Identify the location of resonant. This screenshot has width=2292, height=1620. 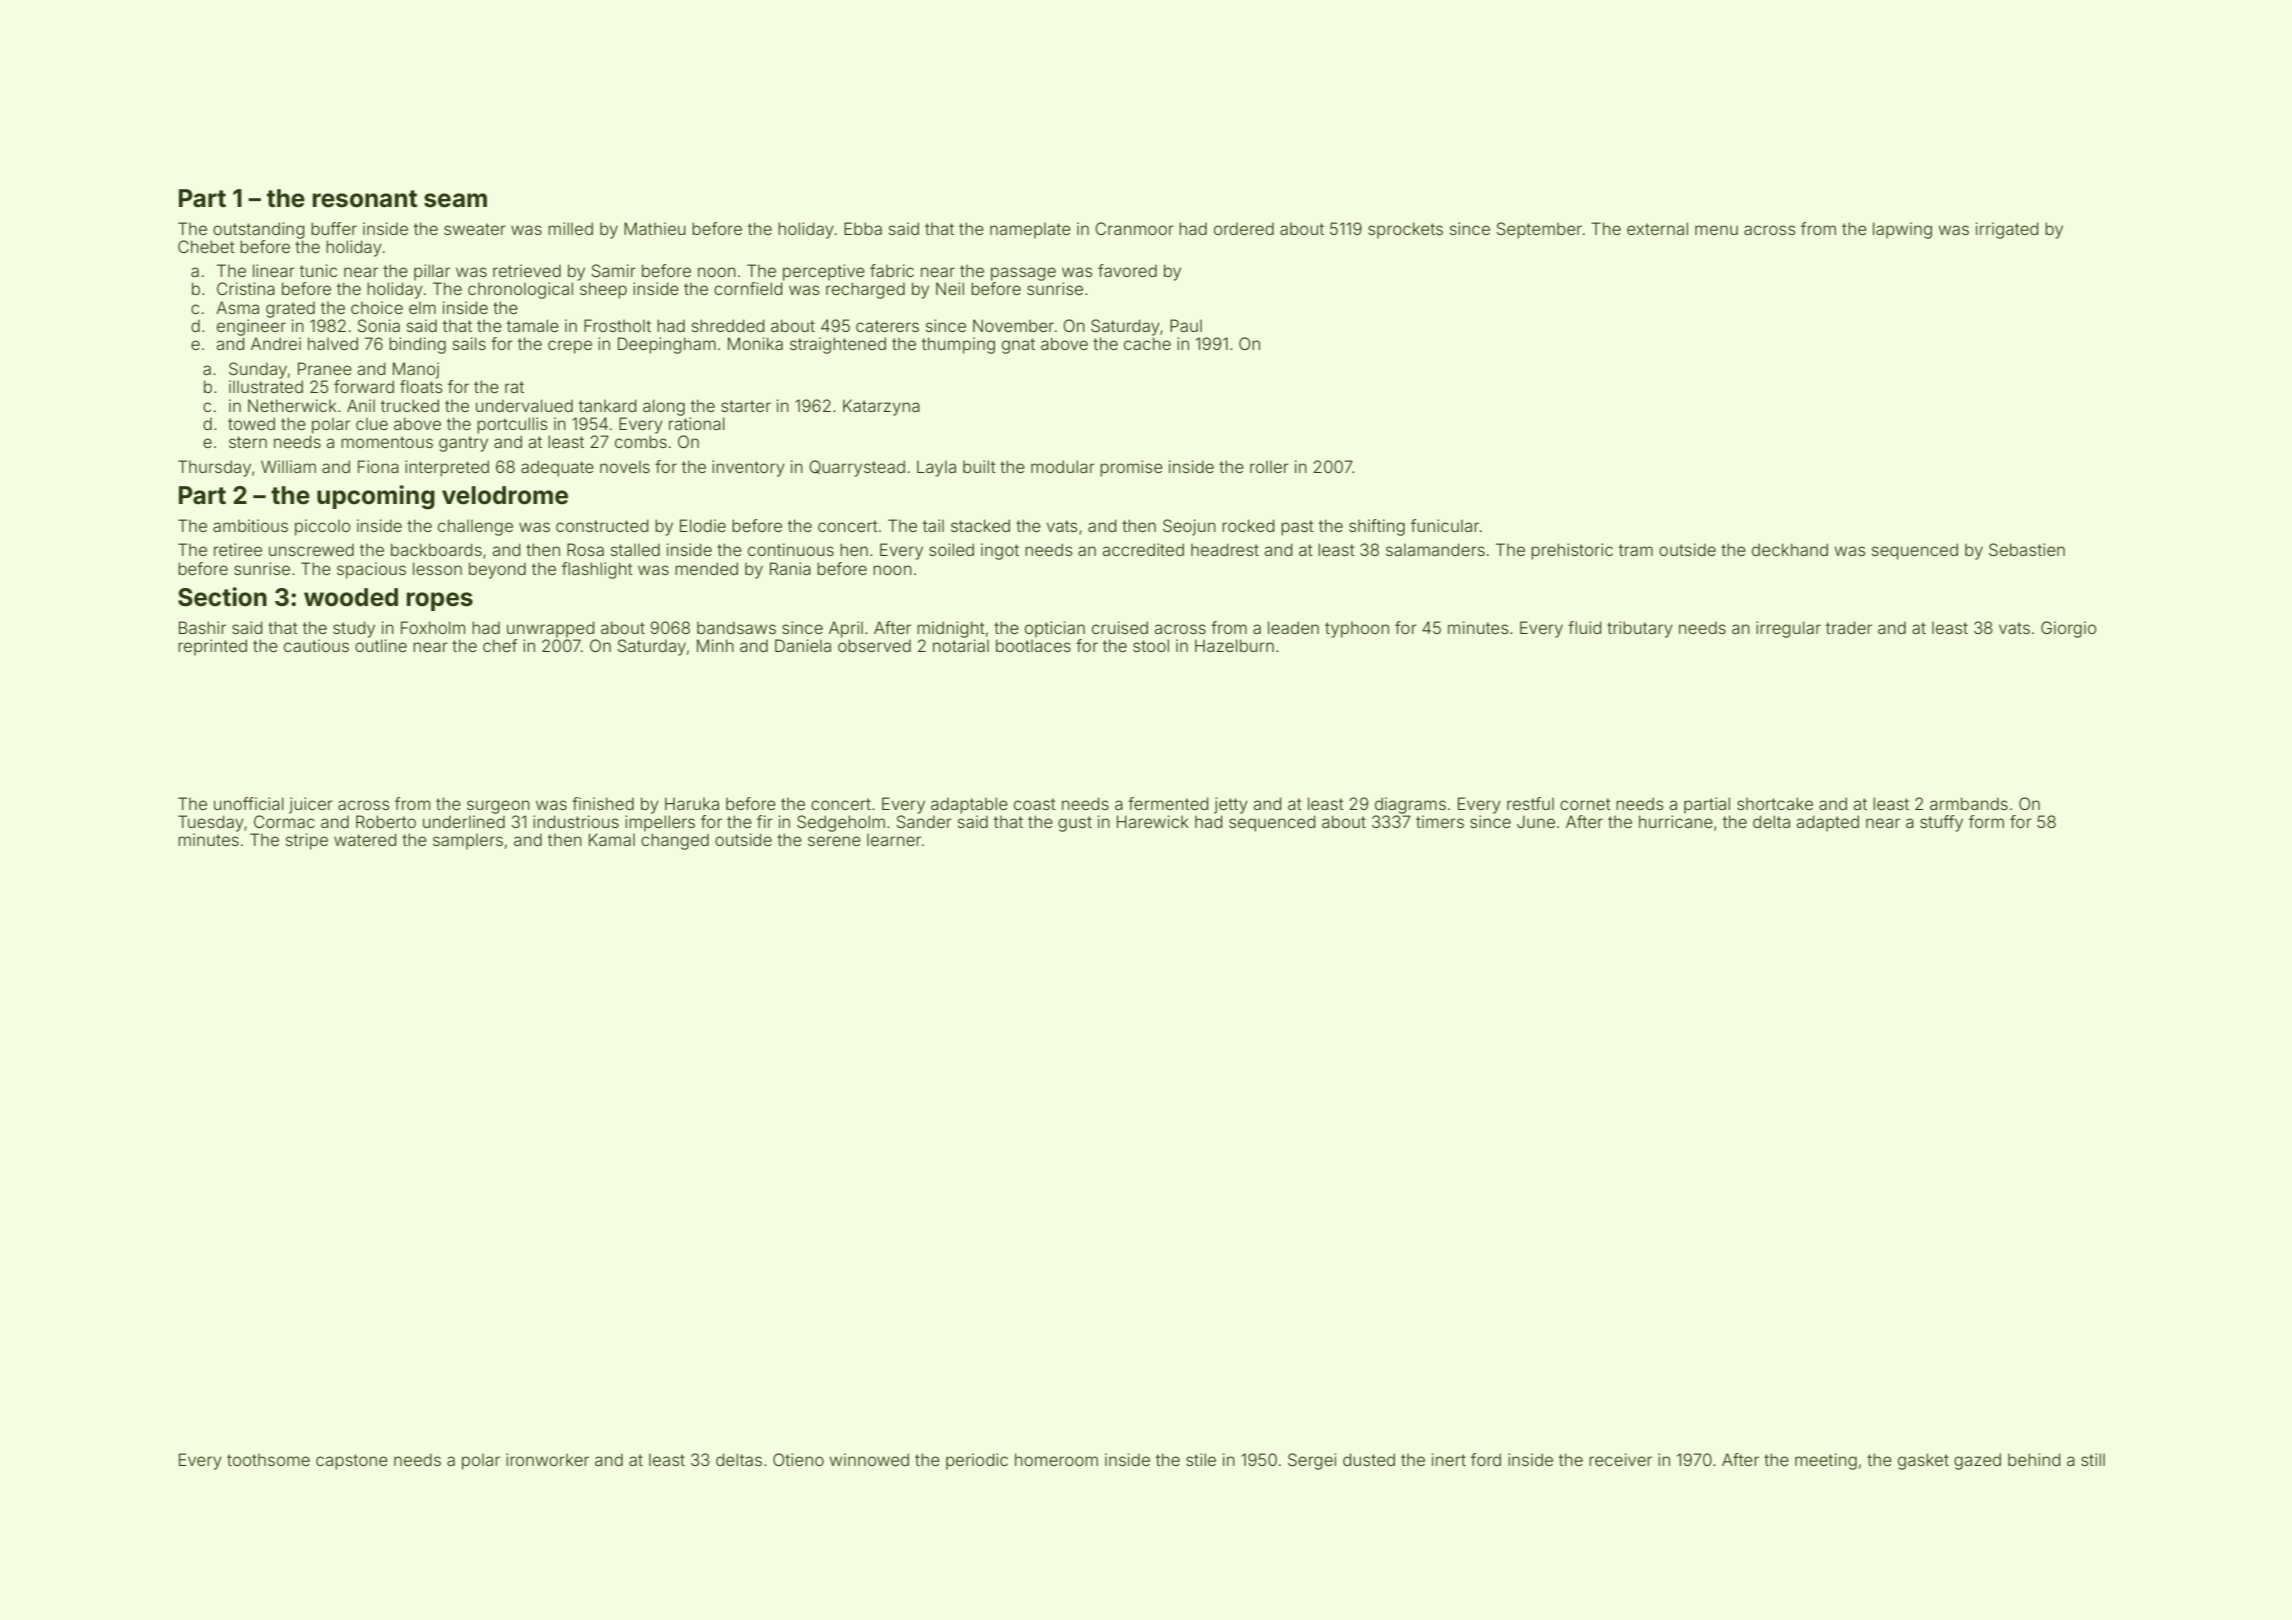
(365, 199).
